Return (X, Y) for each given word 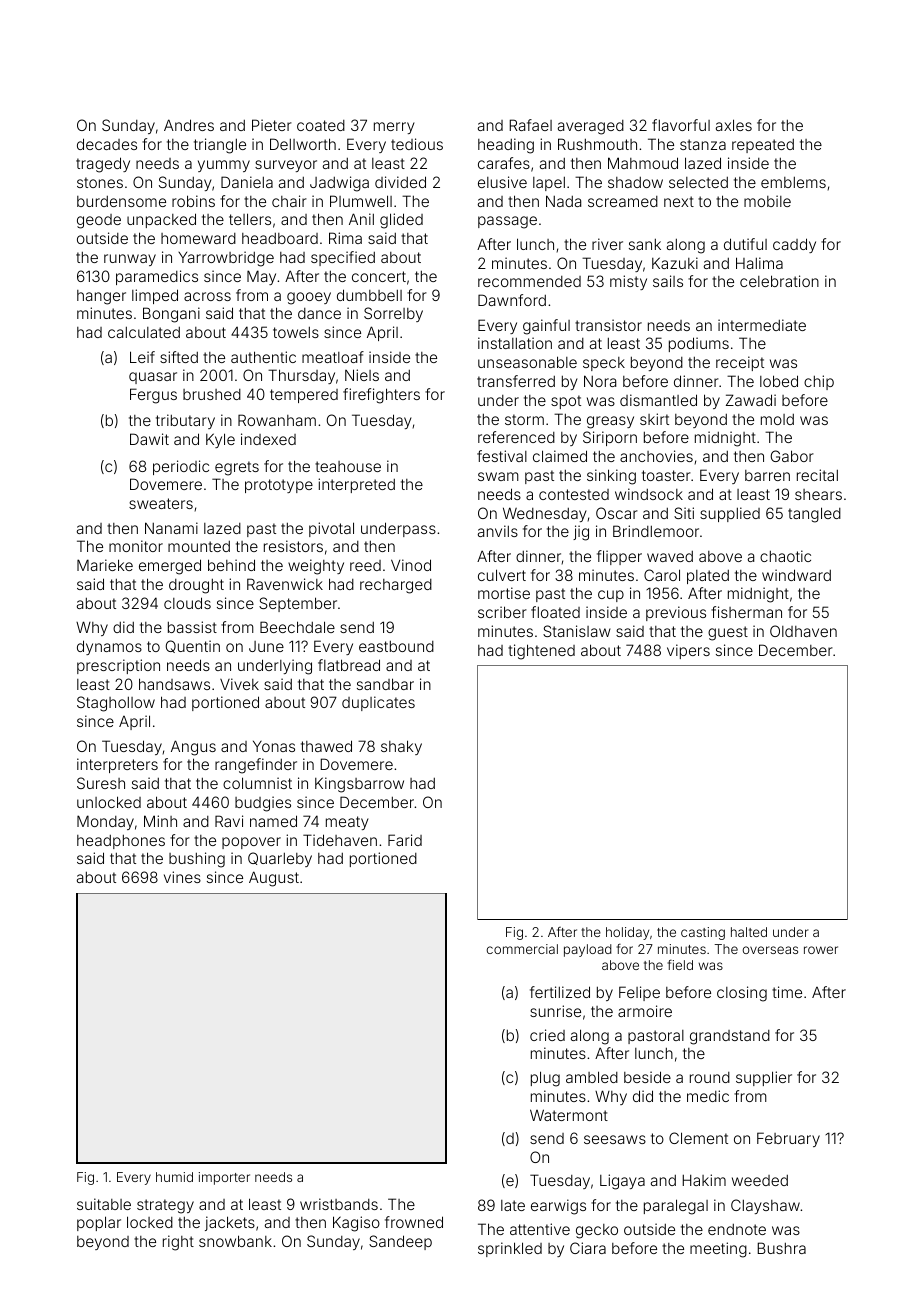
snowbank (235, 1241)
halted (749, 932)
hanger (101, 297)
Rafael (530, 125)
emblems (793, 182)
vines (182, 877)
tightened (541, 652)
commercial (522, 949)
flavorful (681, 125)
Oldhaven (803, 631)
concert (379, 276)
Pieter (272, 125)
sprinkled (510, 1249)
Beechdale (297, 627)
